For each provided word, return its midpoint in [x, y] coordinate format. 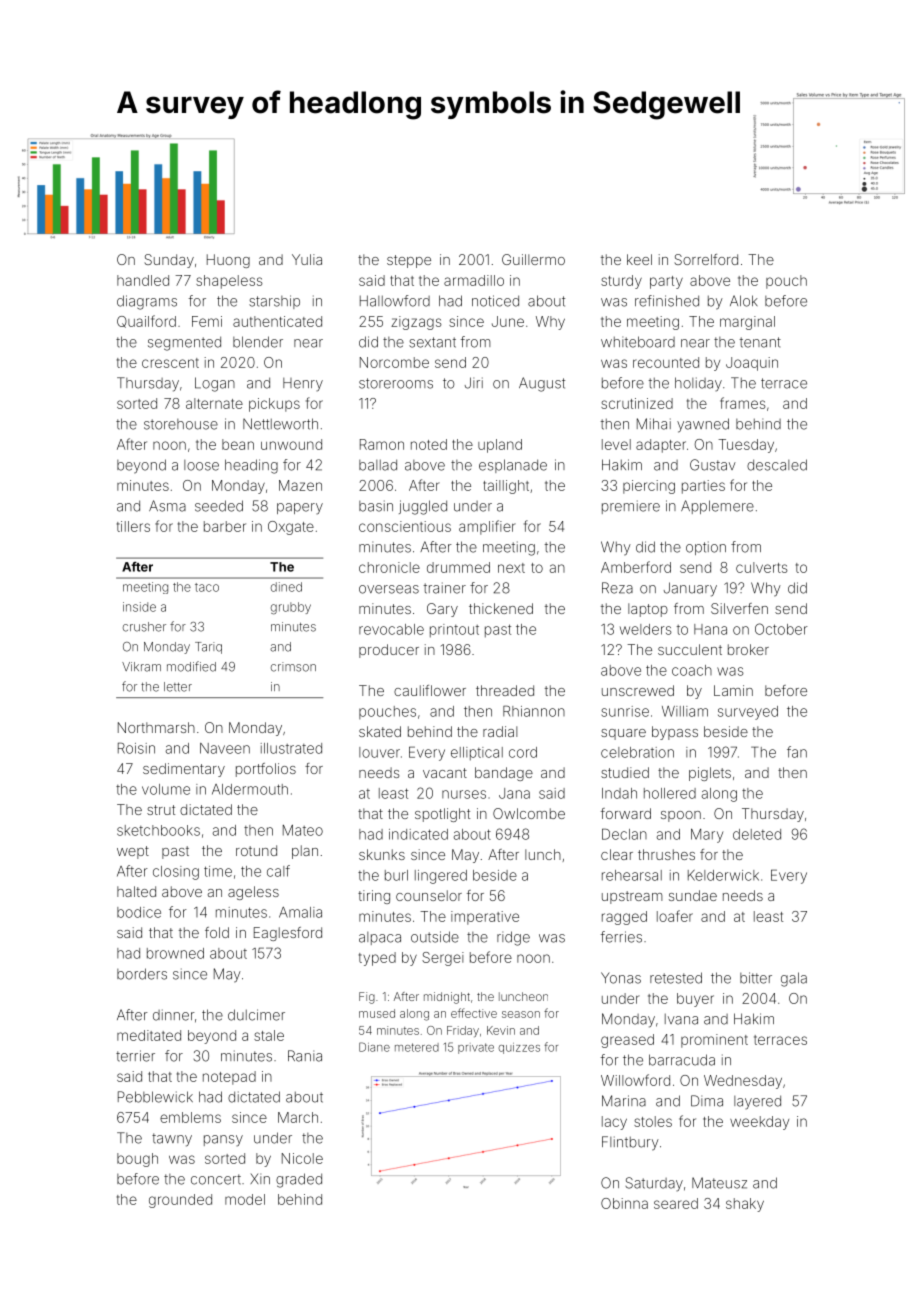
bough [137, 1160]
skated [380, 731]
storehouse [181, 424]
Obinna [624, 1203]
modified [191, 666]
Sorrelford [706, 259]
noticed [495, 301]
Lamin [733, 690]
